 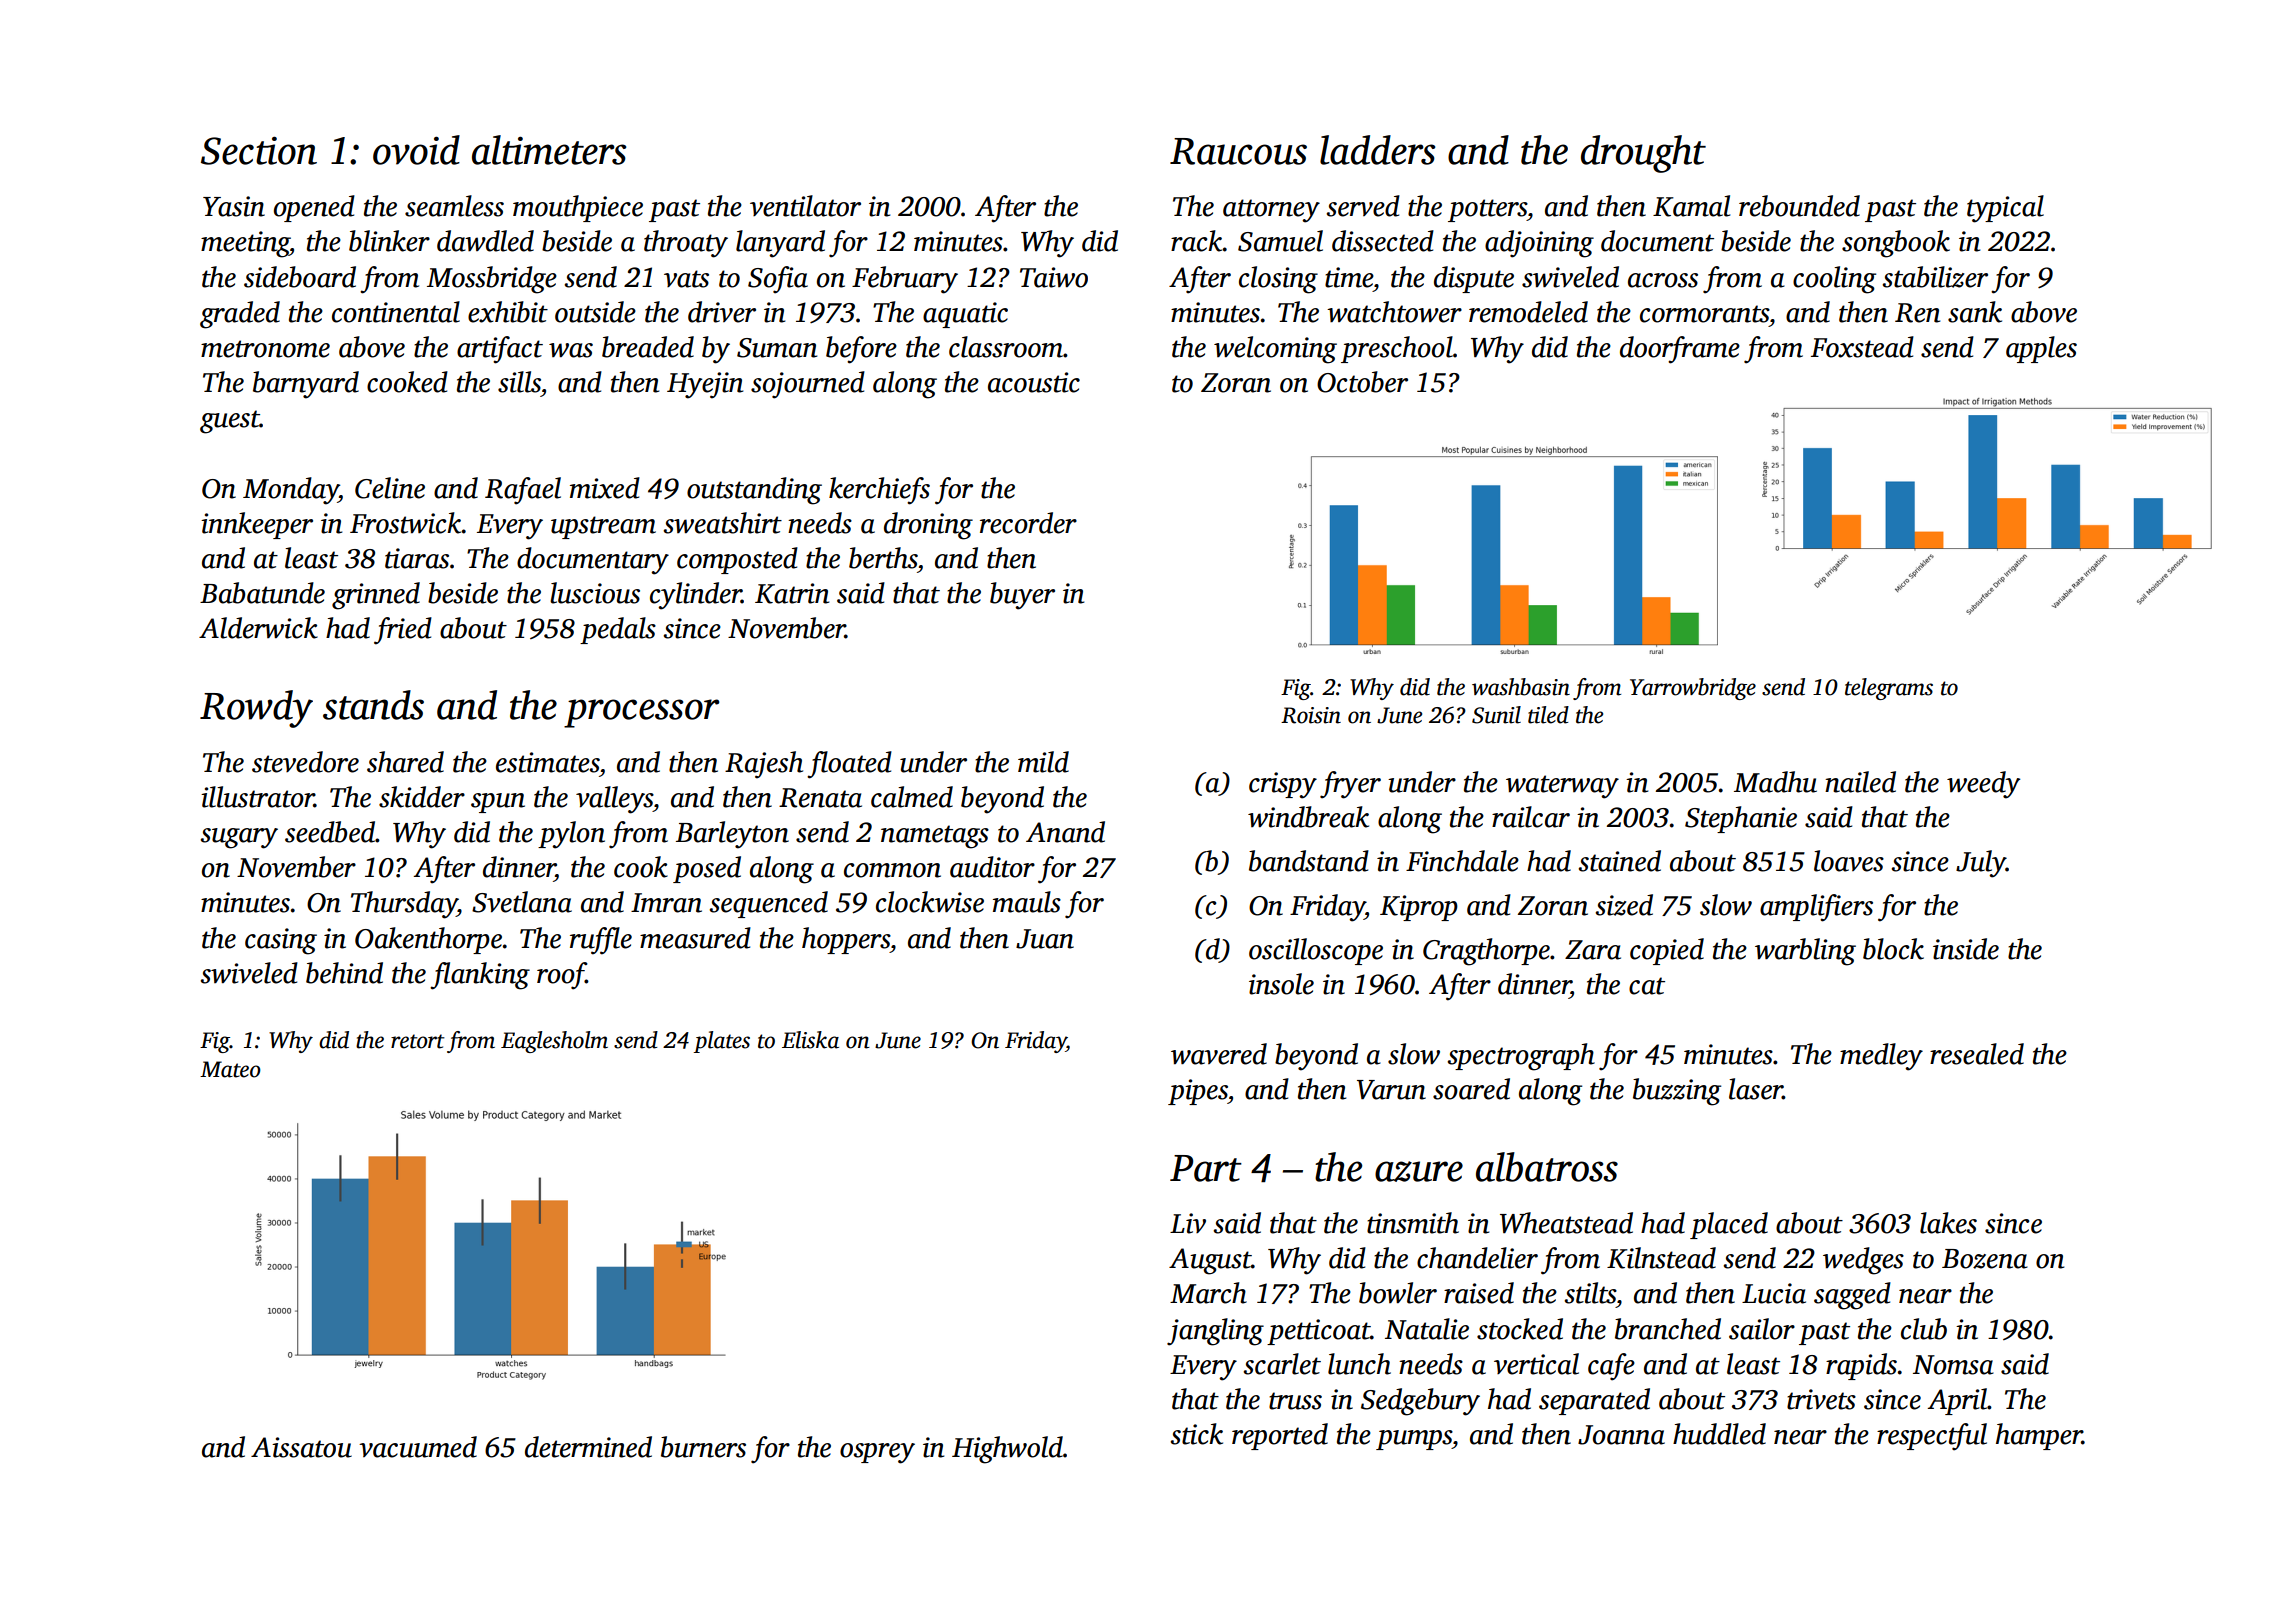 I want to click on windbreak, so click(x=1308, y=817).
